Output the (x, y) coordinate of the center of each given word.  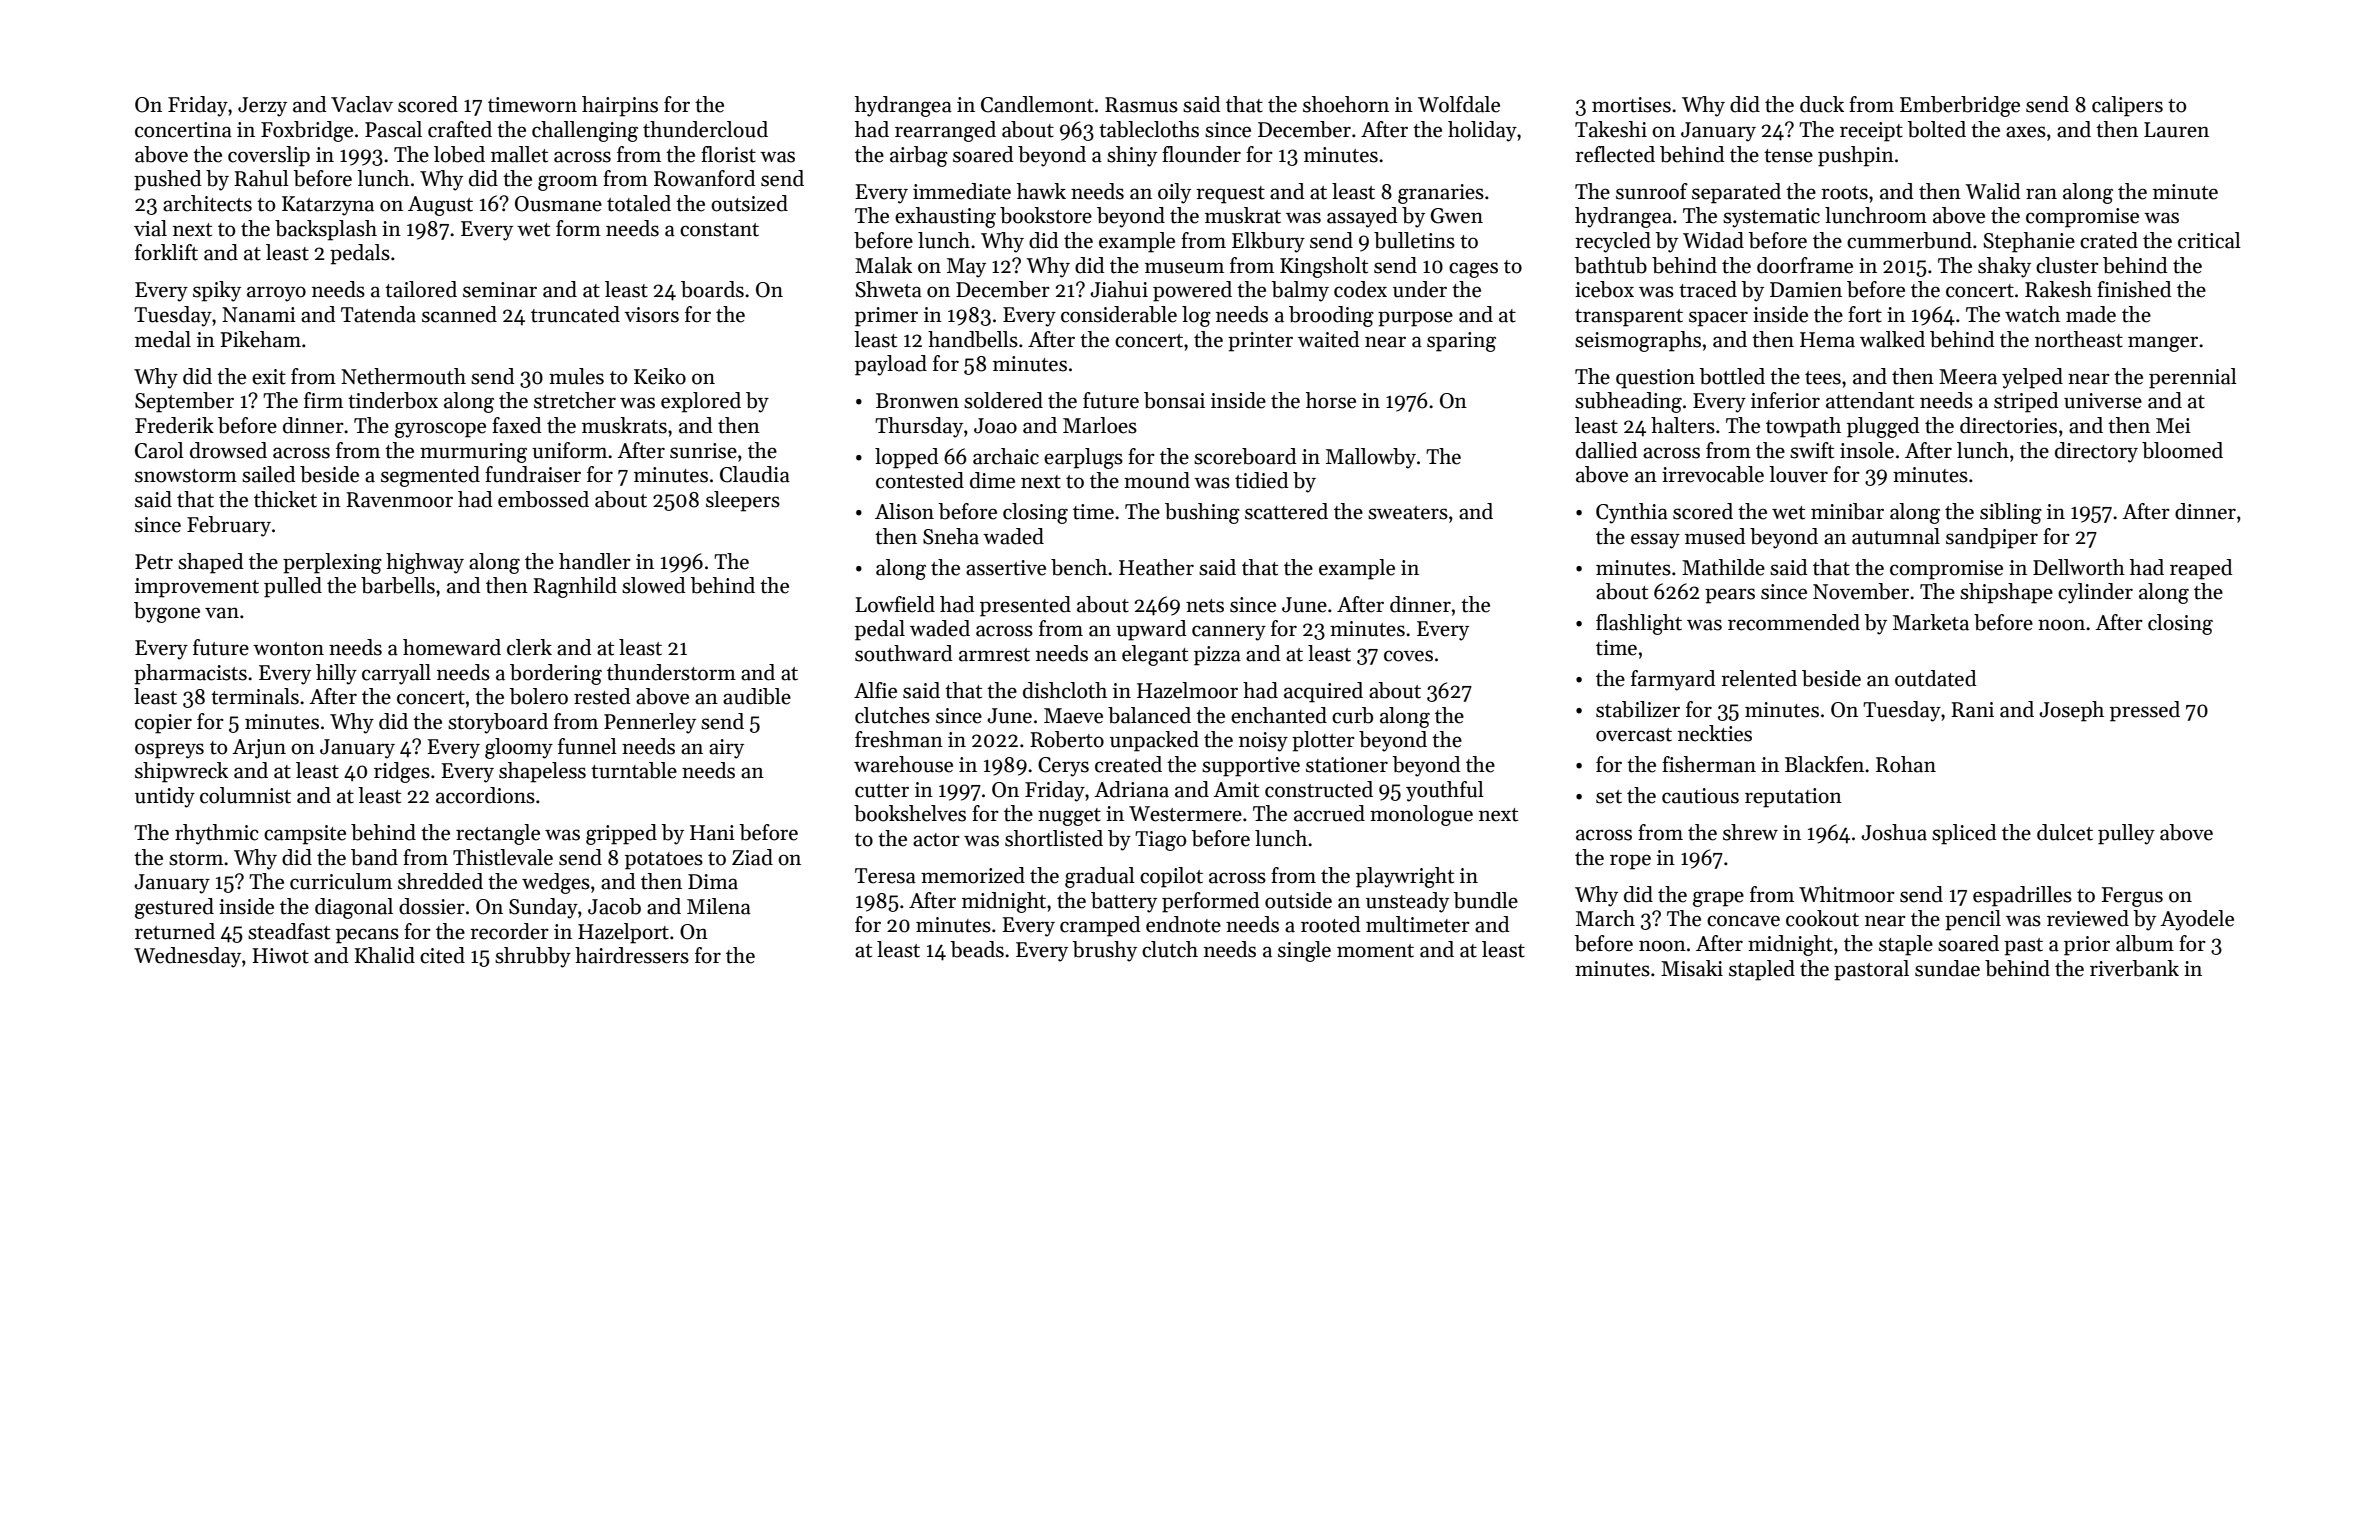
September (184, 402)
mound (1157, 480)
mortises (1631, 105)
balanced (1149, 715)
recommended (1794, 622)
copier (163, 724)
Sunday (543, 908)
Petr (154, 562)
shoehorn (1346, 104)
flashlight (1639, 624)
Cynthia (1632, 513)
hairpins (620, 106)
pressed (2145, 711)
